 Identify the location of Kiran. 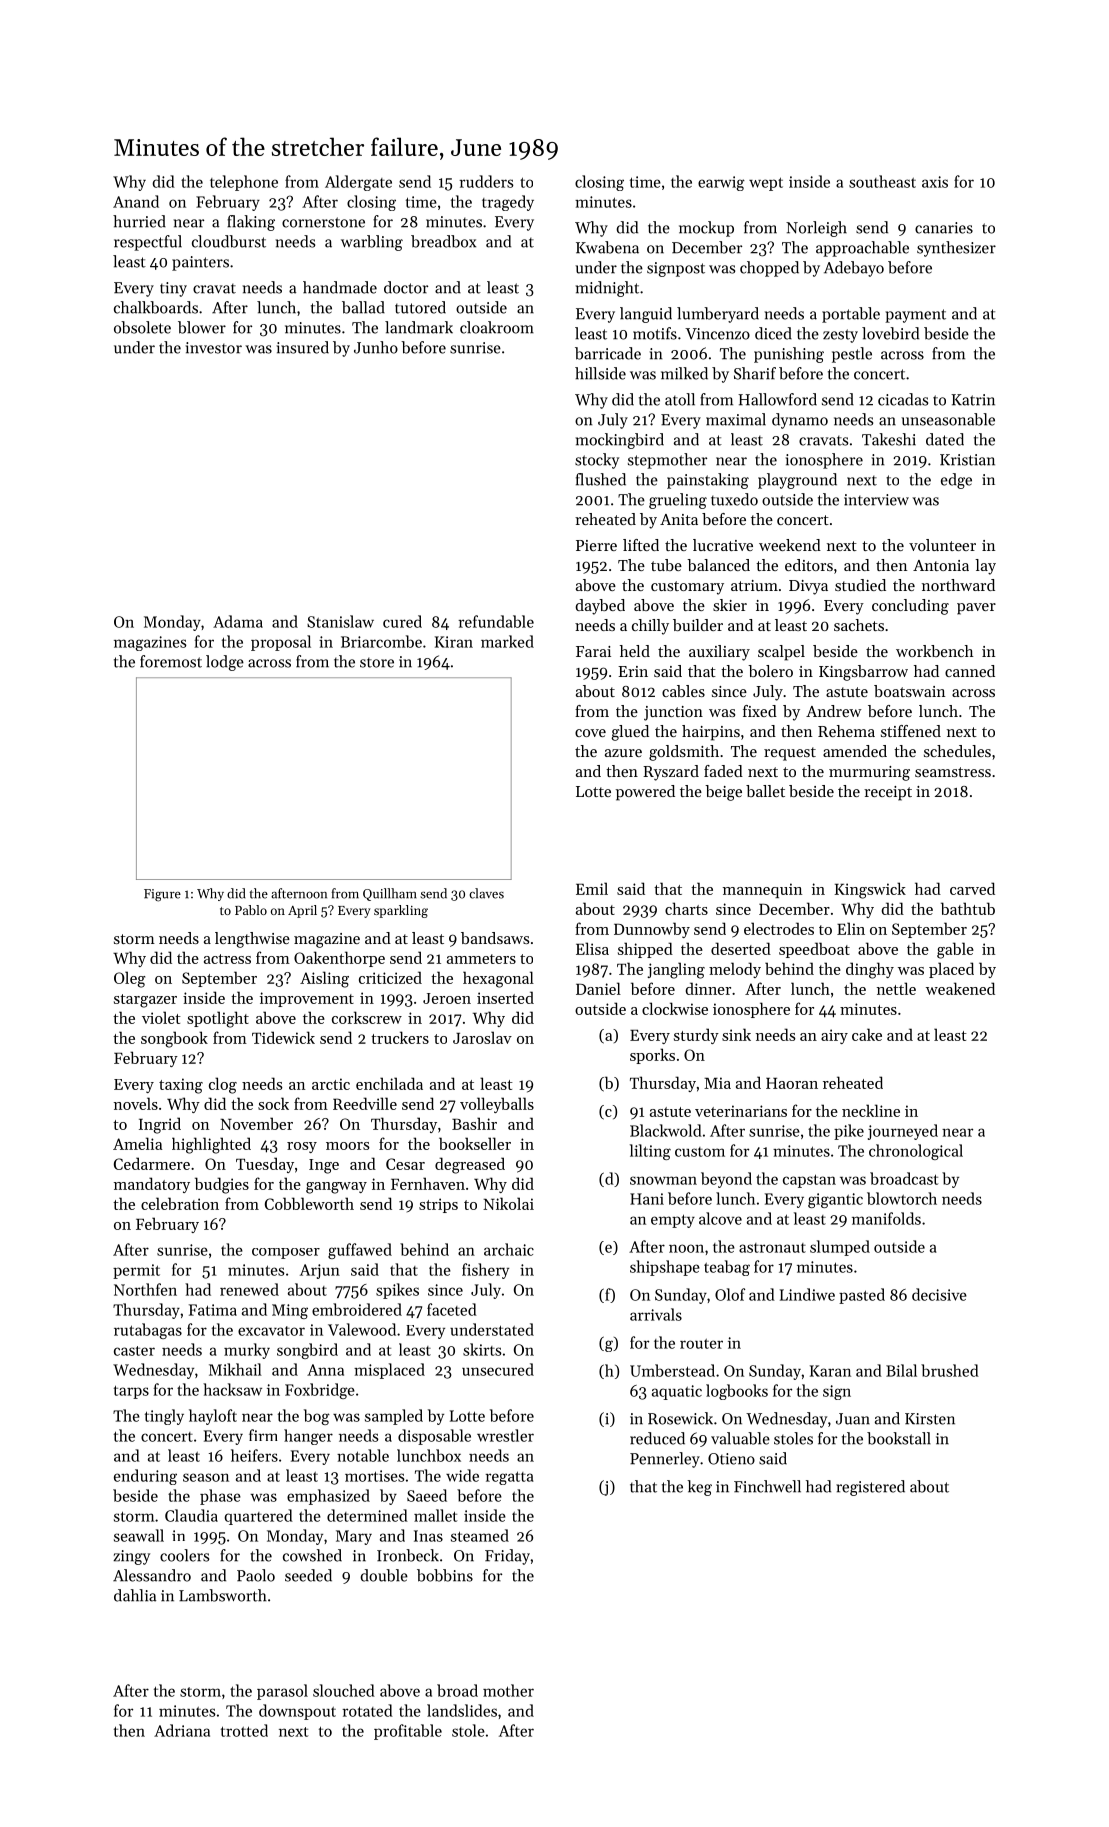
(454, 642).
